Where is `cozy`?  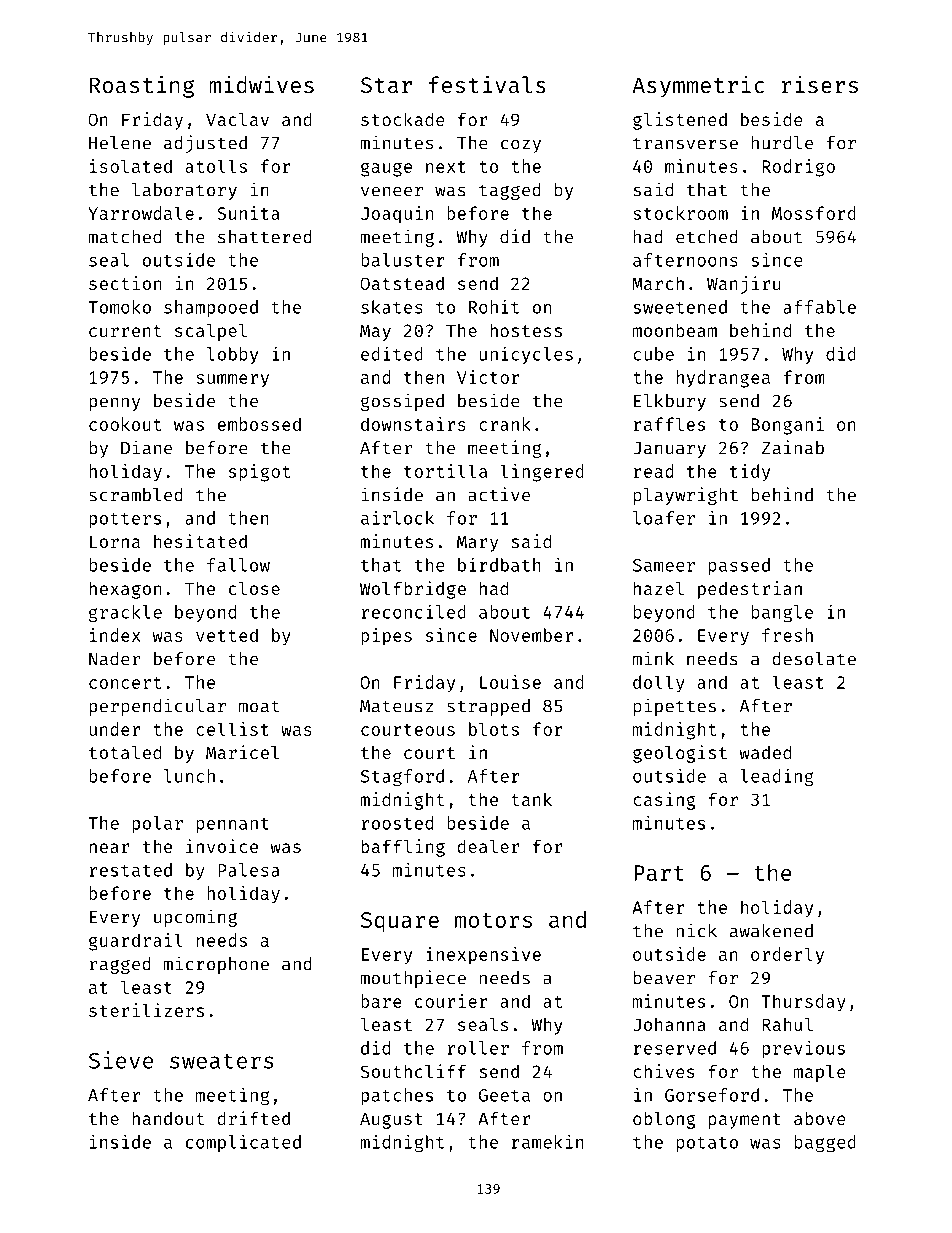 cozy is located at coordinates (521, 146).
